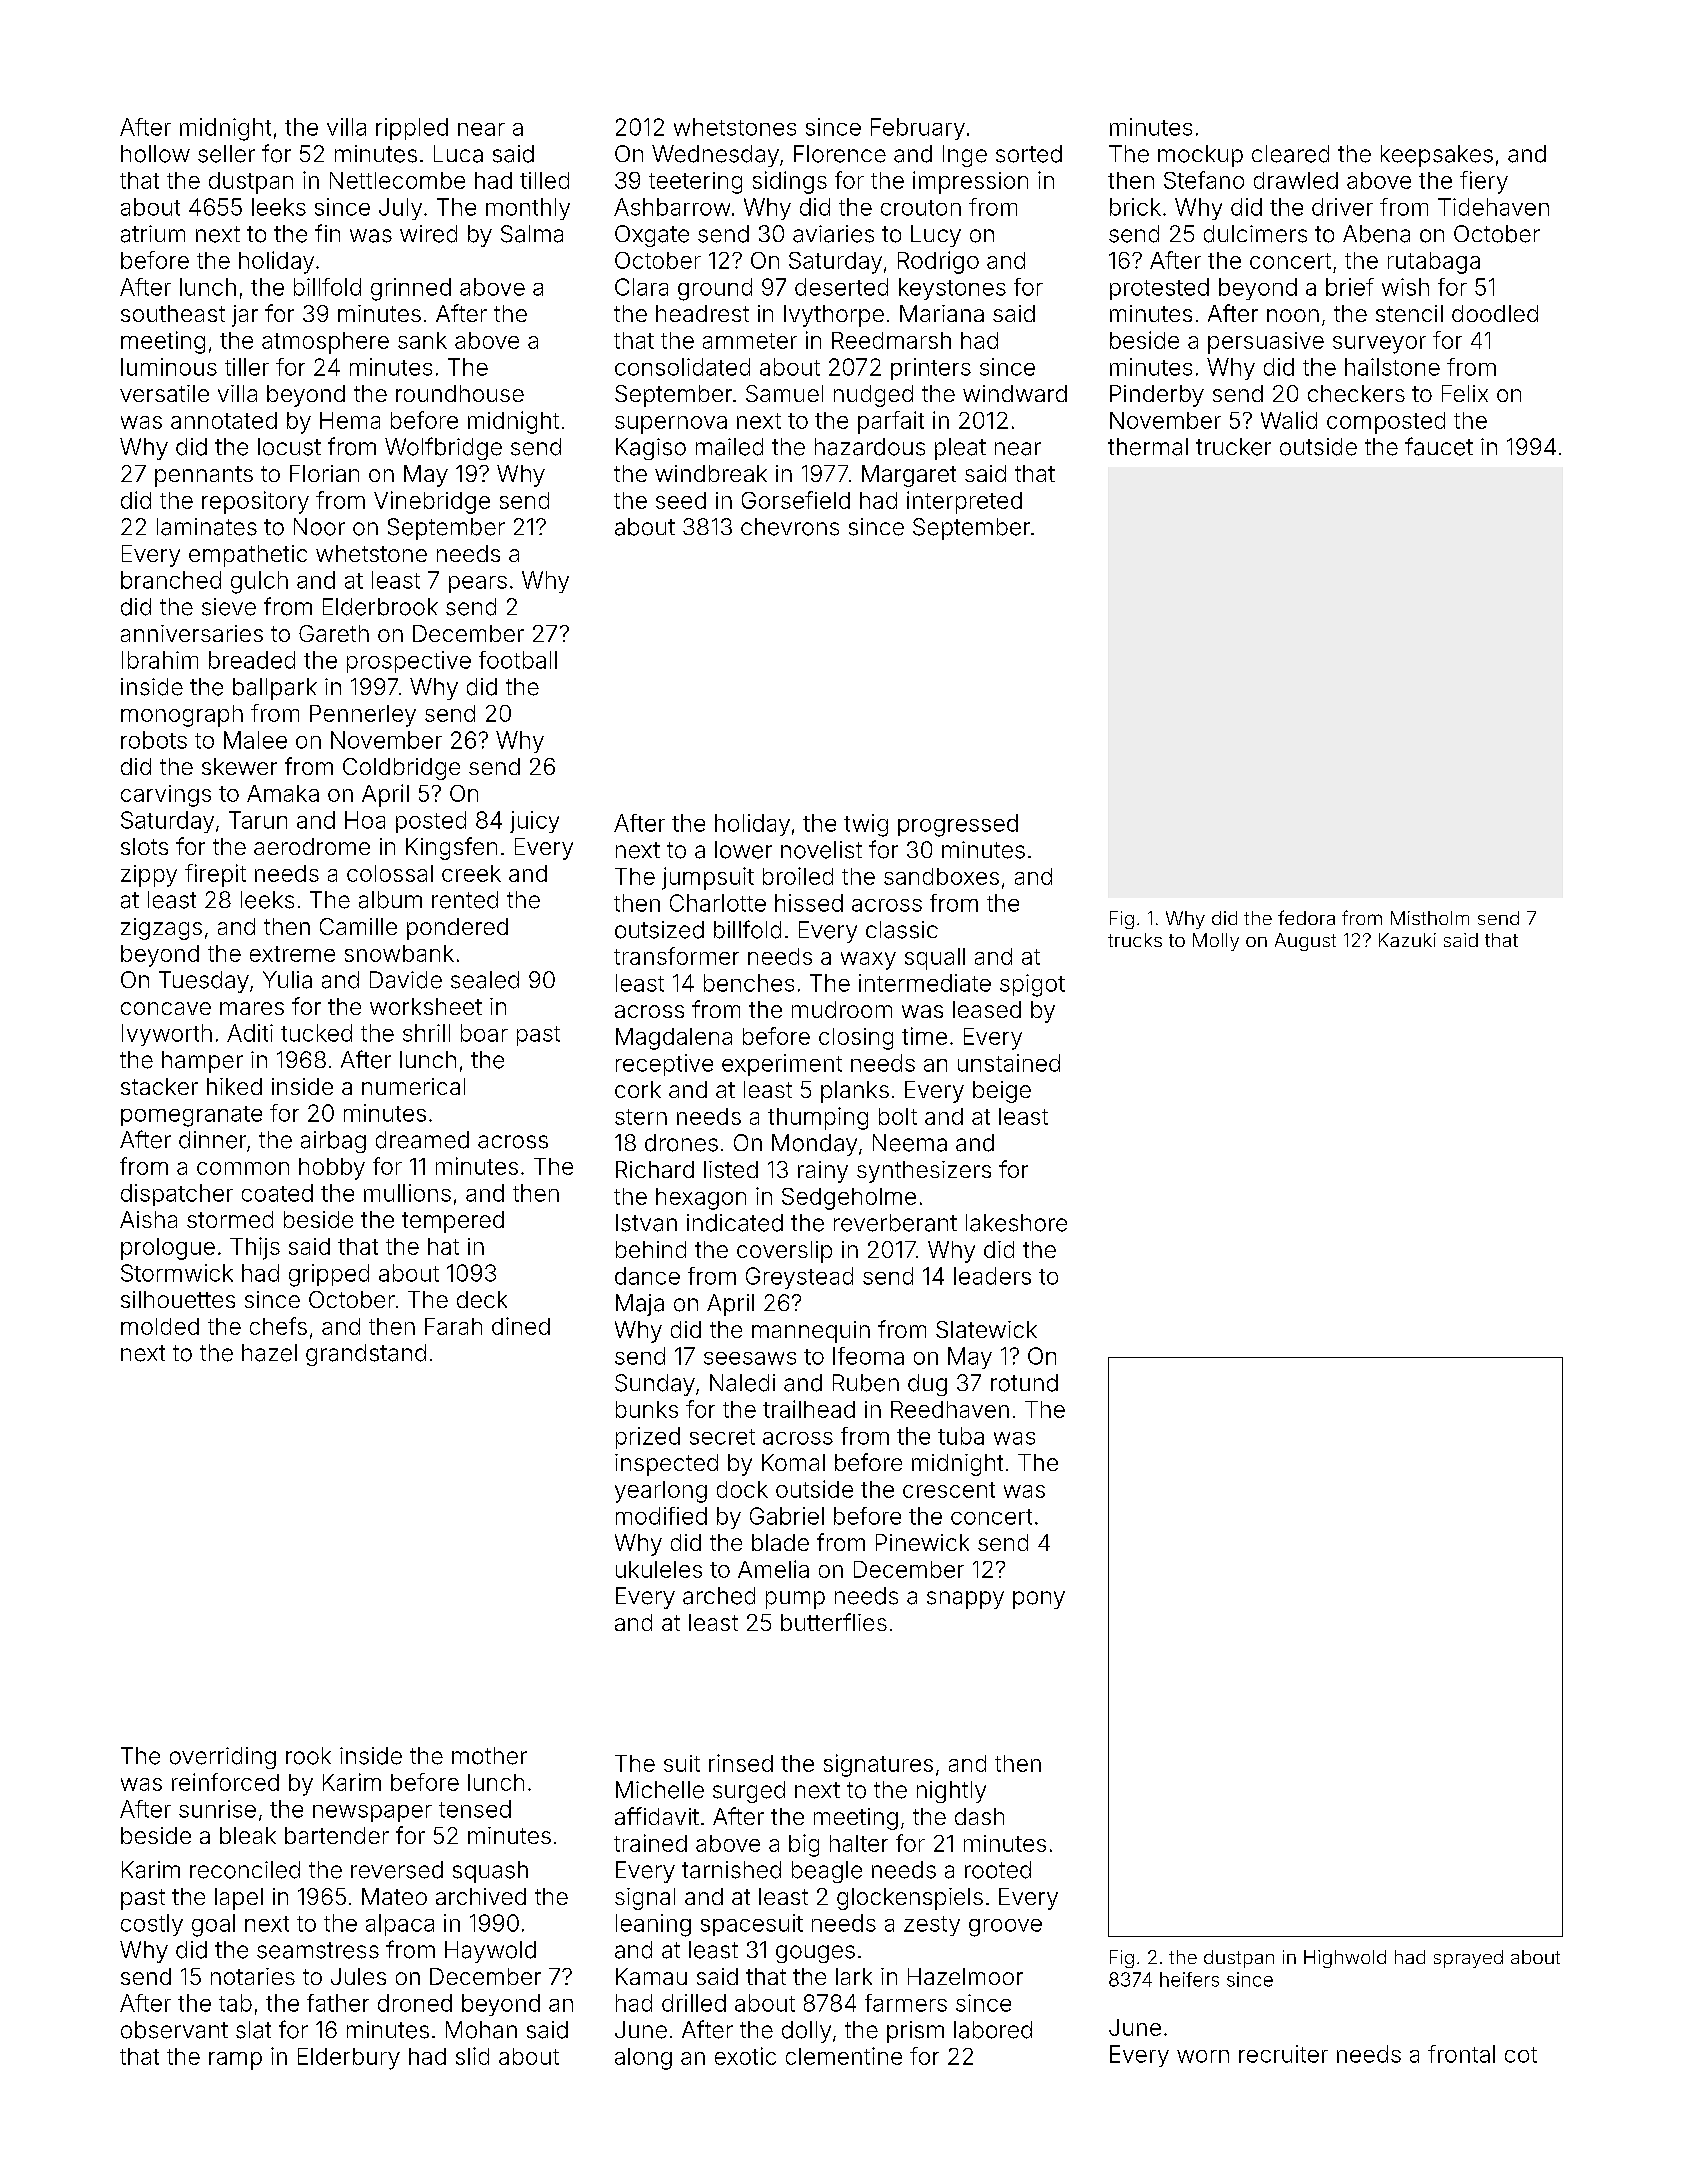 This image has height=2178, width=1683. Describe the element at coordinates (1407, 940) in the image. I see `Kazuki` at that location.
